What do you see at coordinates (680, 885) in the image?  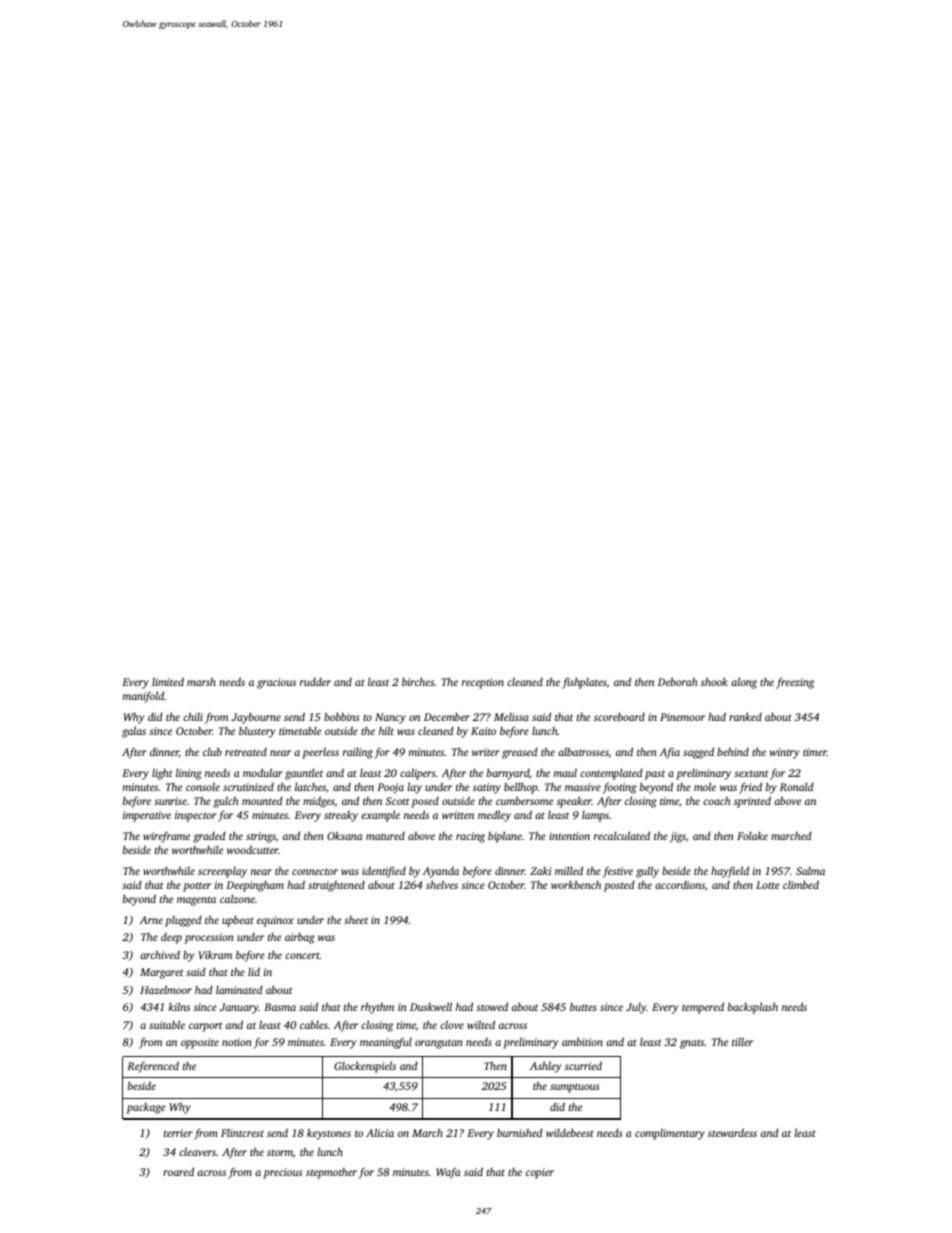 I see `accordions` at bounding box center [680, 885].
